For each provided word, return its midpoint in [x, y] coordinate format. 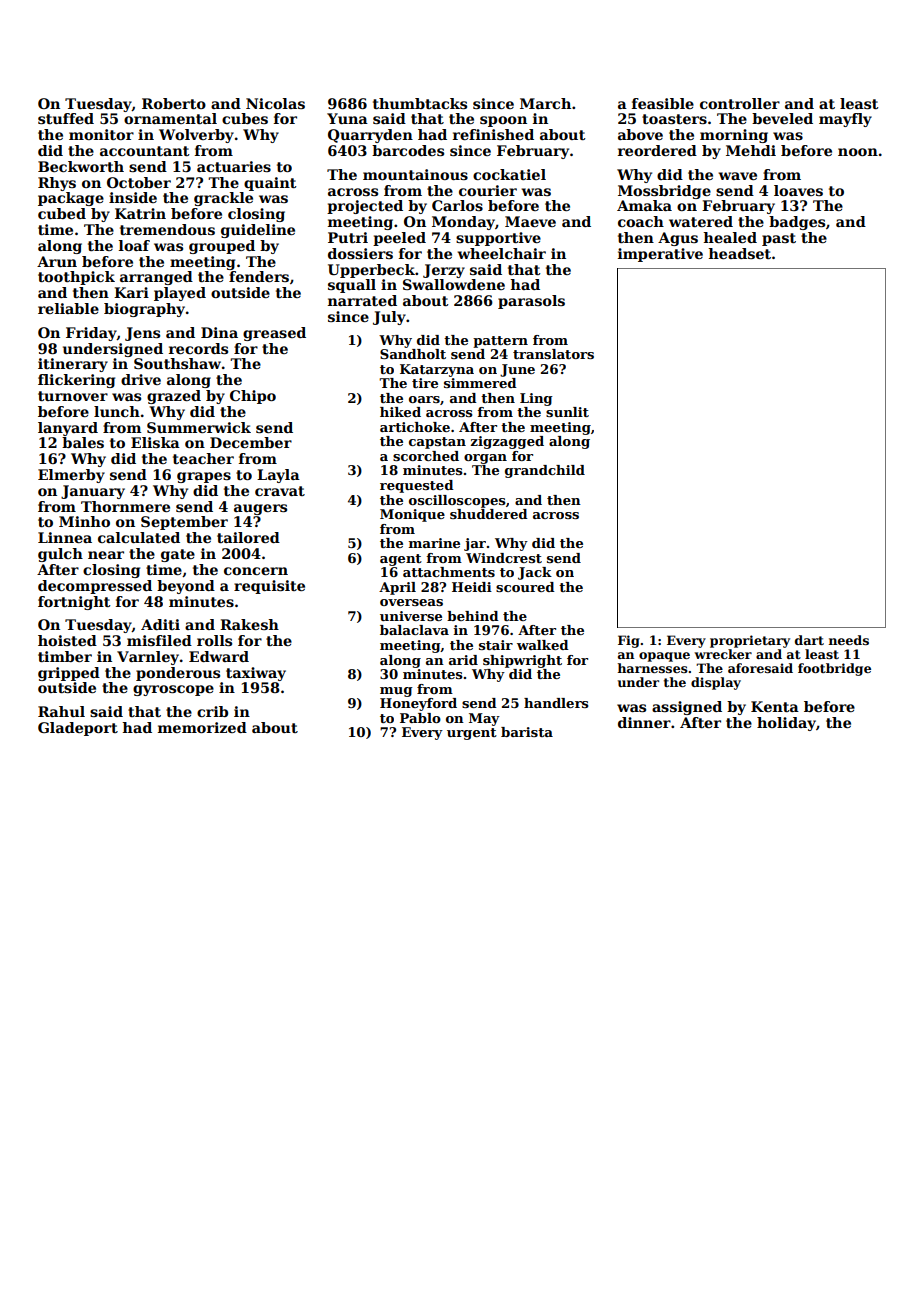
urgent [472, 734]
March [545, 103]
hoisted [67, 640]
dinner [644, 722]
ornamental [170, 118]
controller [740, 103]
